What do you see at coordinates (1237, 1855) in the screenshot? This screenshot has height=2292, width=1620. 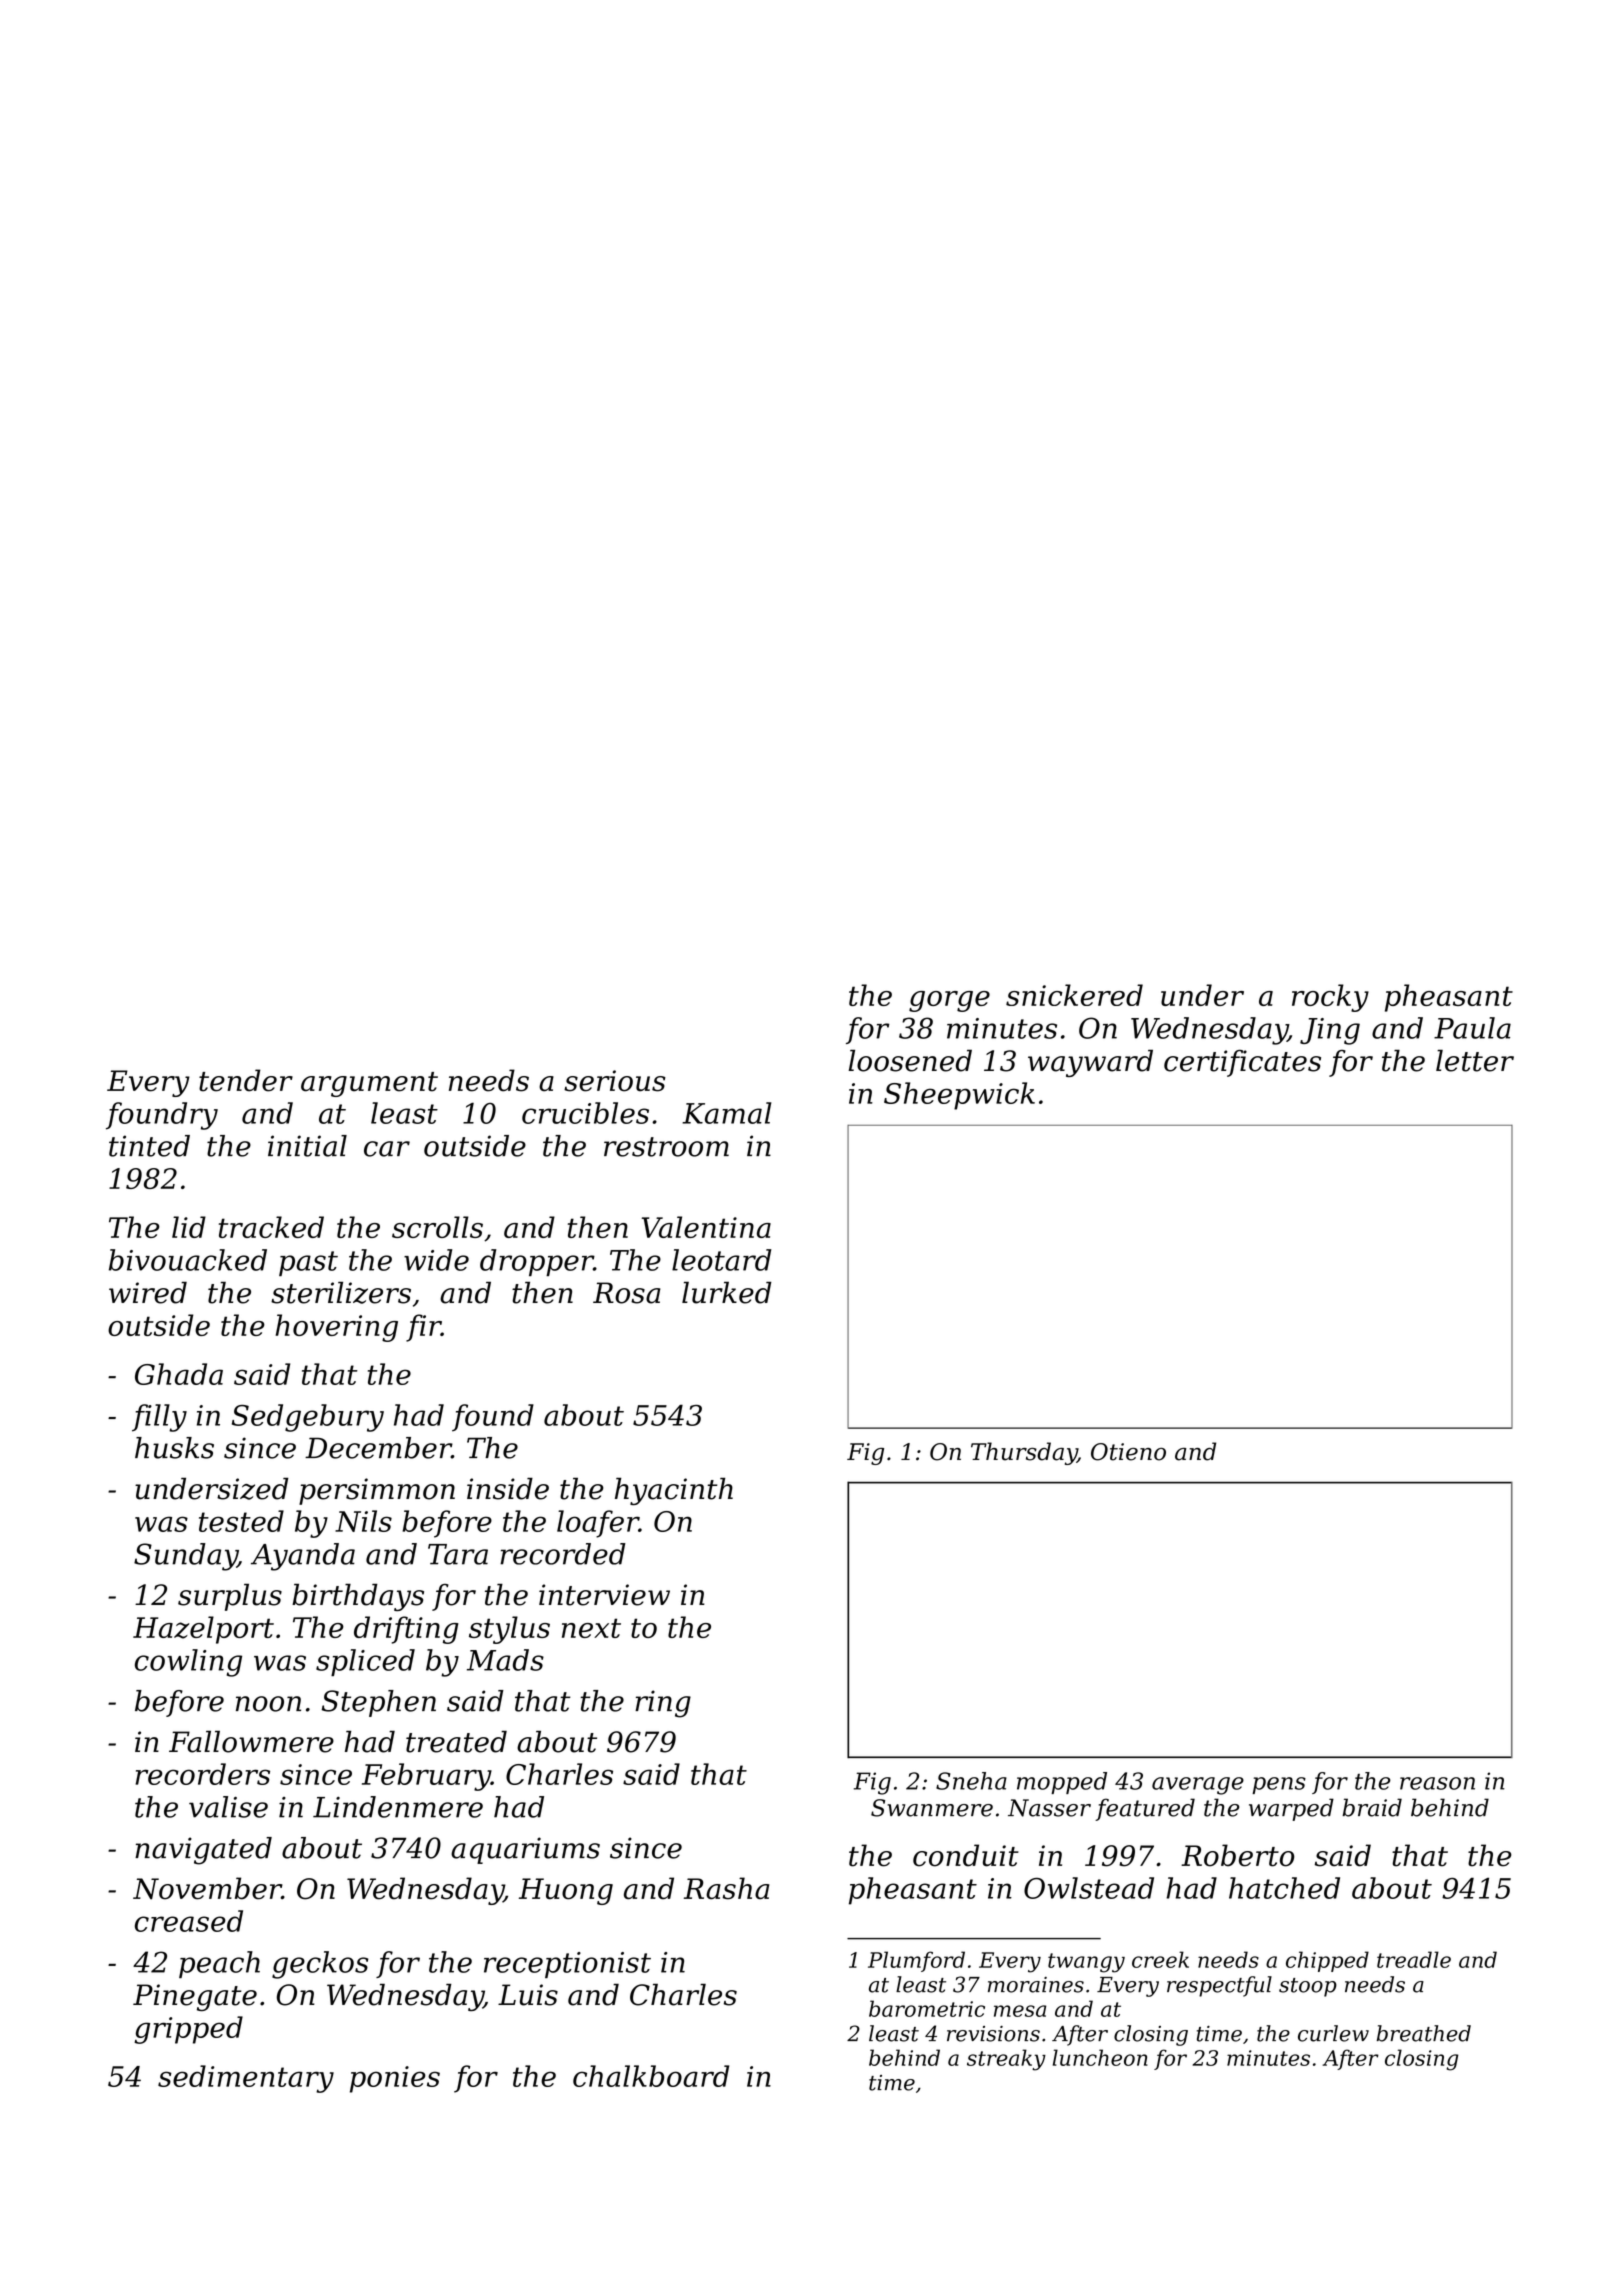 I see `Roberto` at bounding box center [1237, 1855].
